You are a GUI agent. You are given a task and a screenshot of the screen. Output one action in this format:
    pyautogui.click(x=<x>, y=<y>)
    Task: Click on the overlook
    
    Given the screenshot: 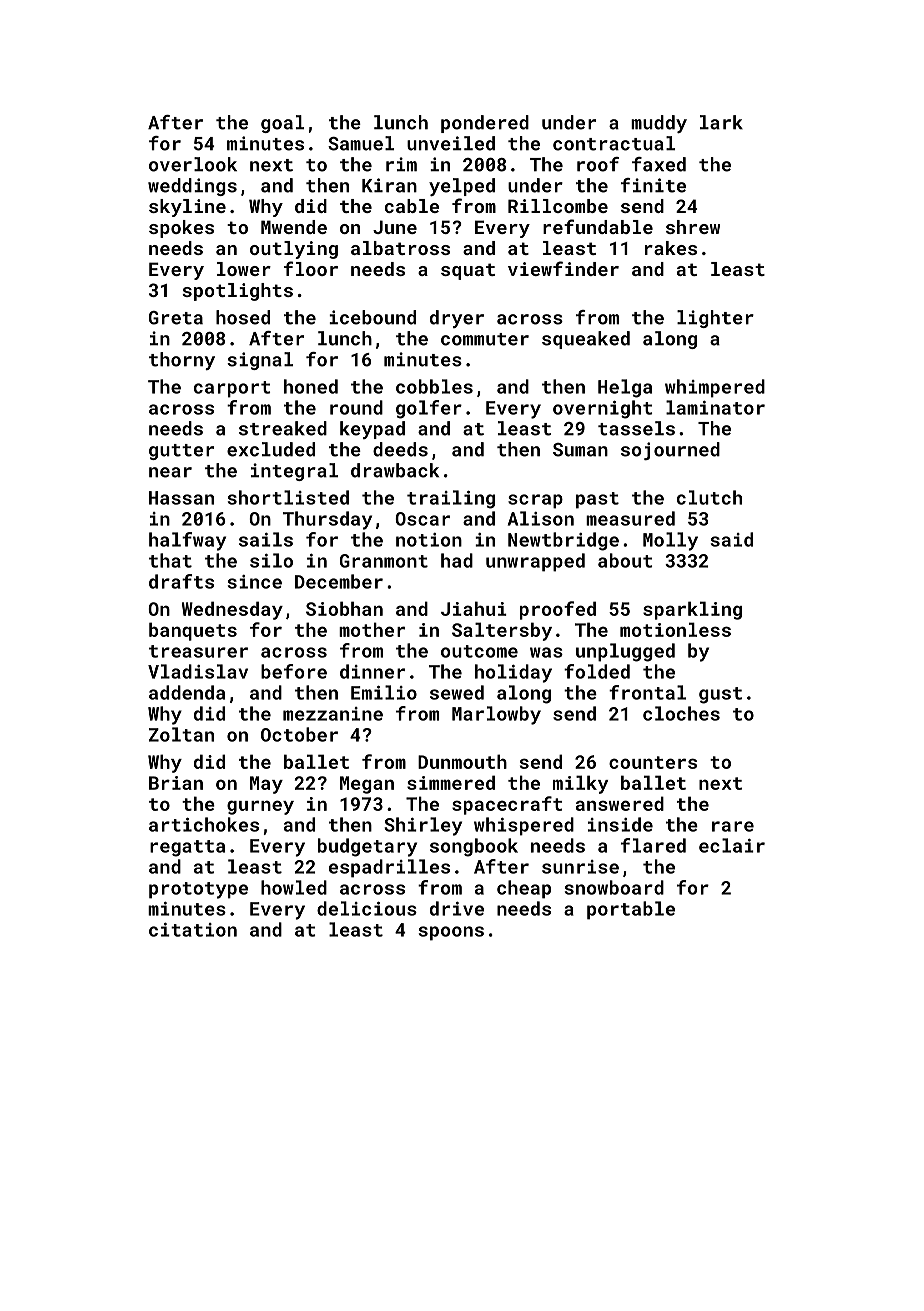 What is the action you would take?
    pyautogui.click(x=193, y=164)
